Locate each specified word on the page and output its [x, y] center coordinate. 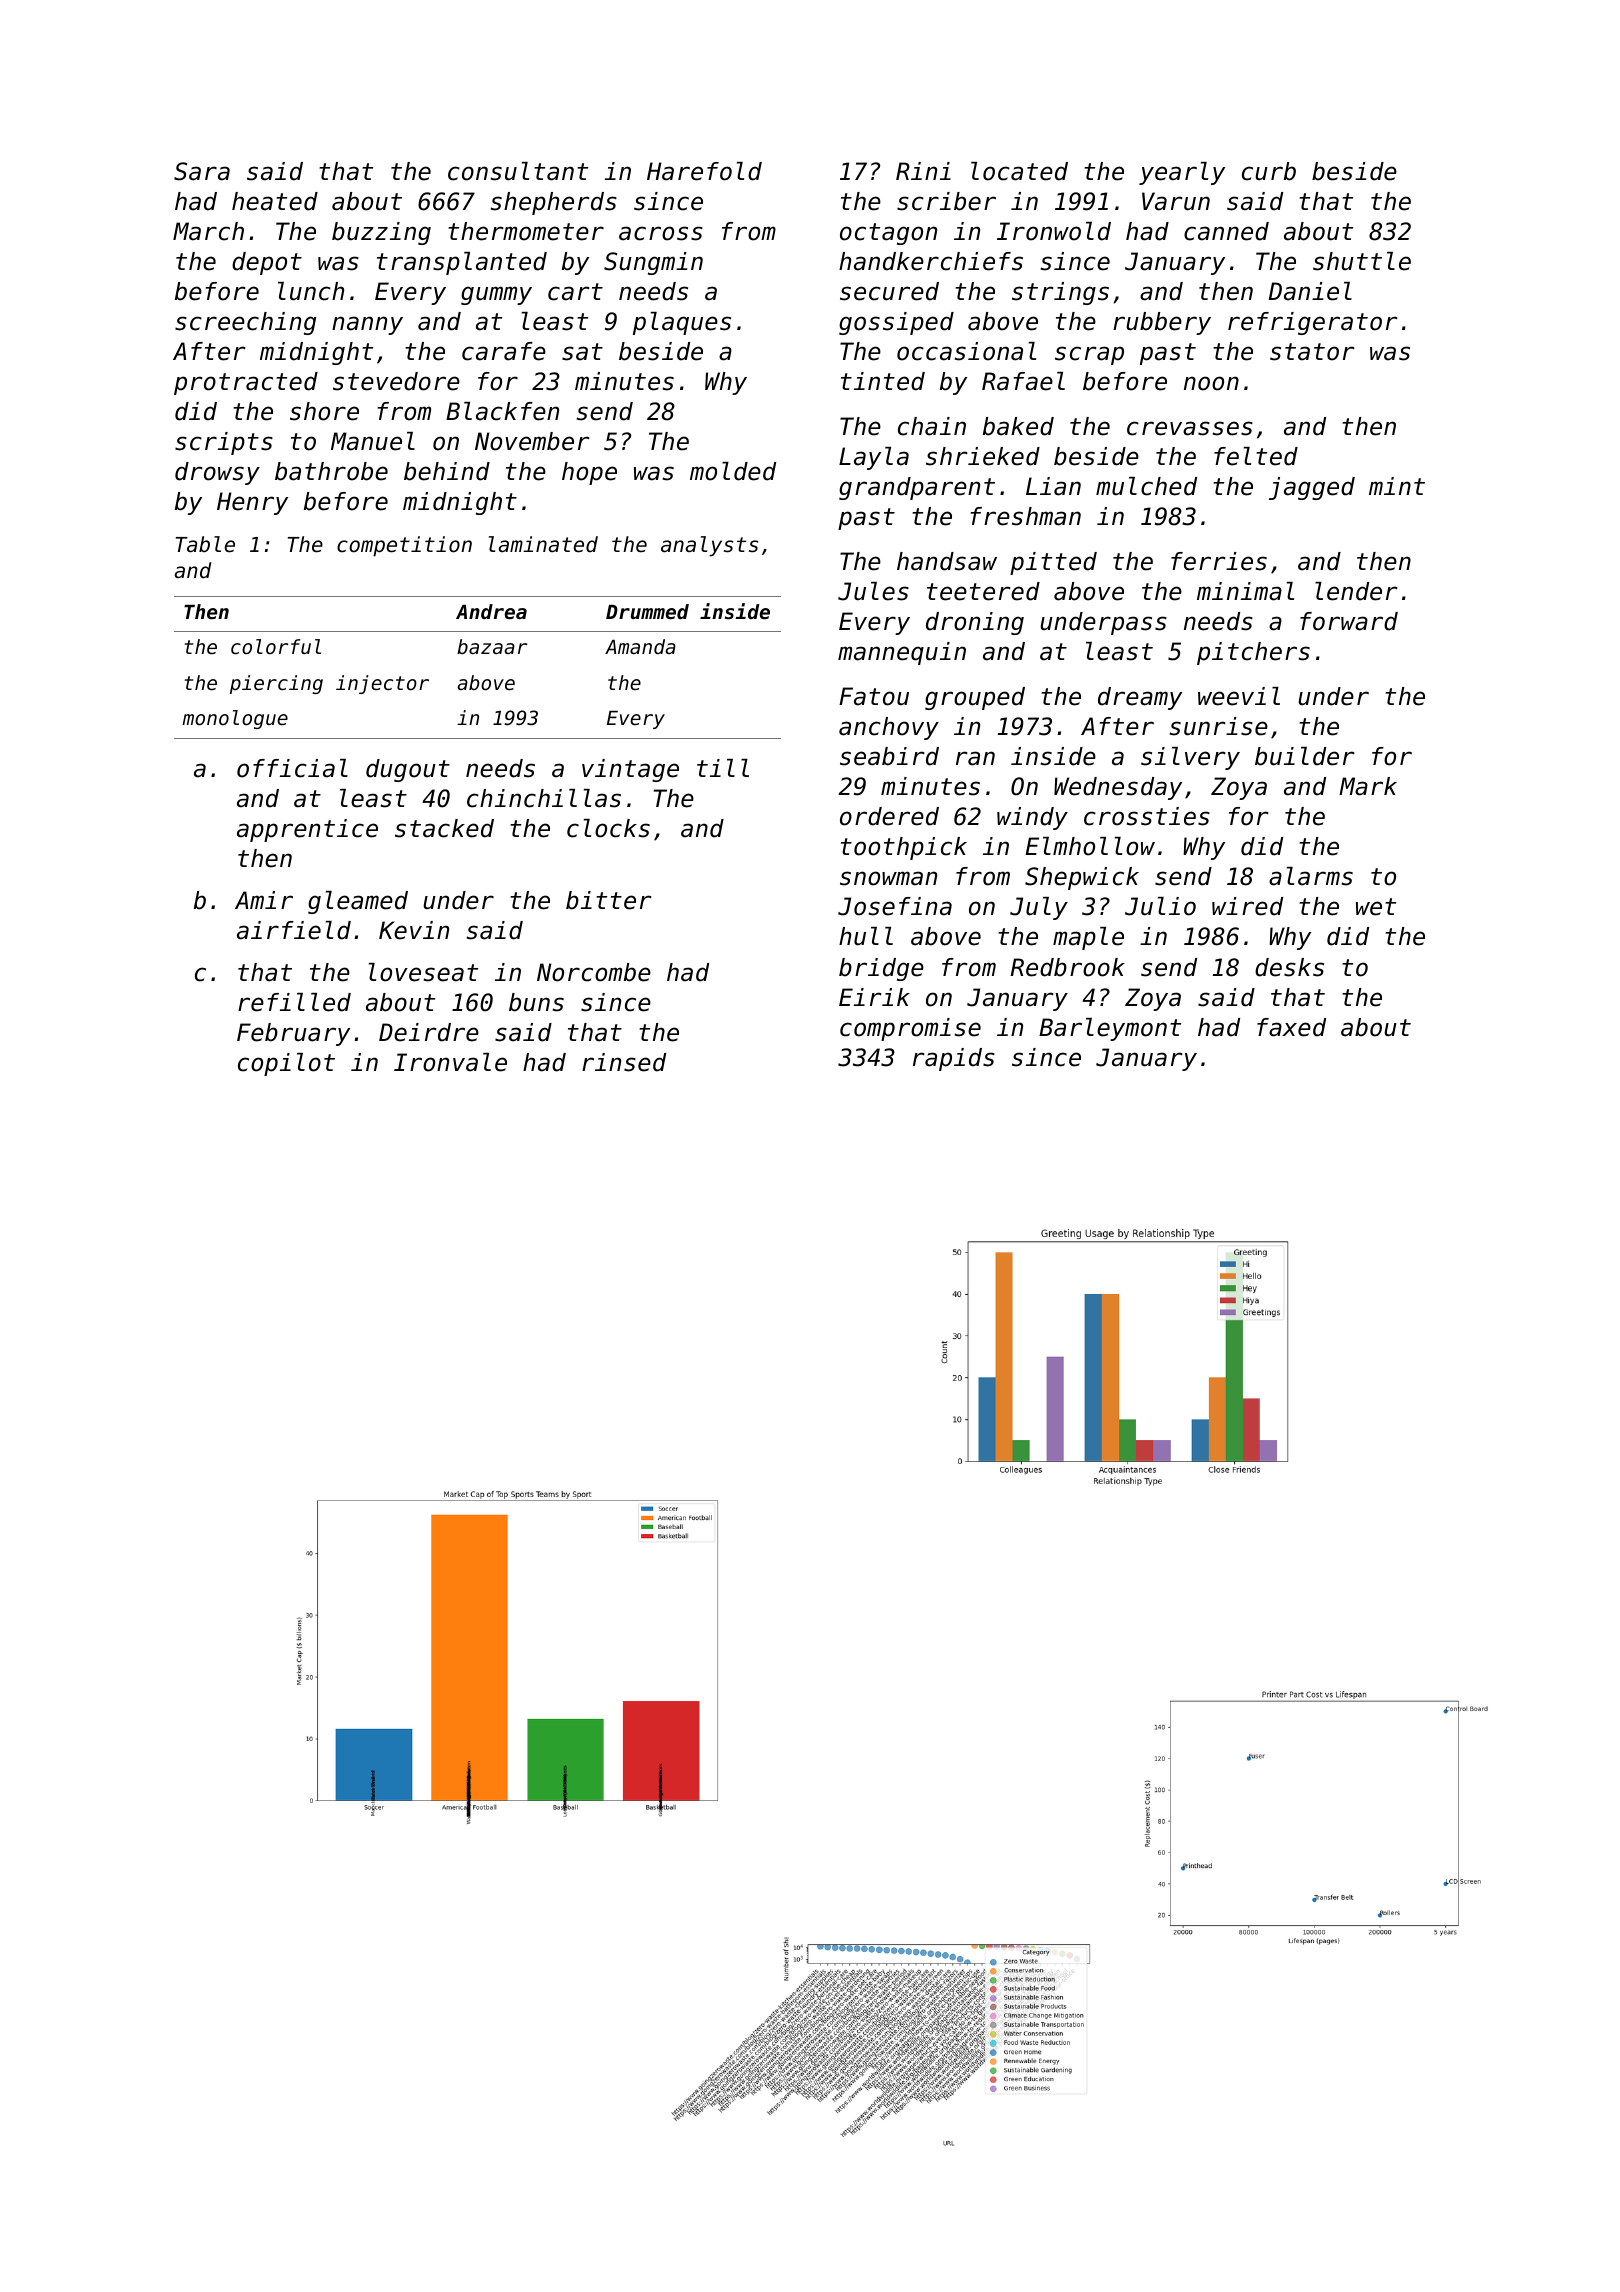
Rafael [1023, 381]
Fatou [874, 696]
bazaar [492, 646]
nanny [367, 325]
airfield [294, 930]
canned [1226, 231]
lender [1356, 591]
